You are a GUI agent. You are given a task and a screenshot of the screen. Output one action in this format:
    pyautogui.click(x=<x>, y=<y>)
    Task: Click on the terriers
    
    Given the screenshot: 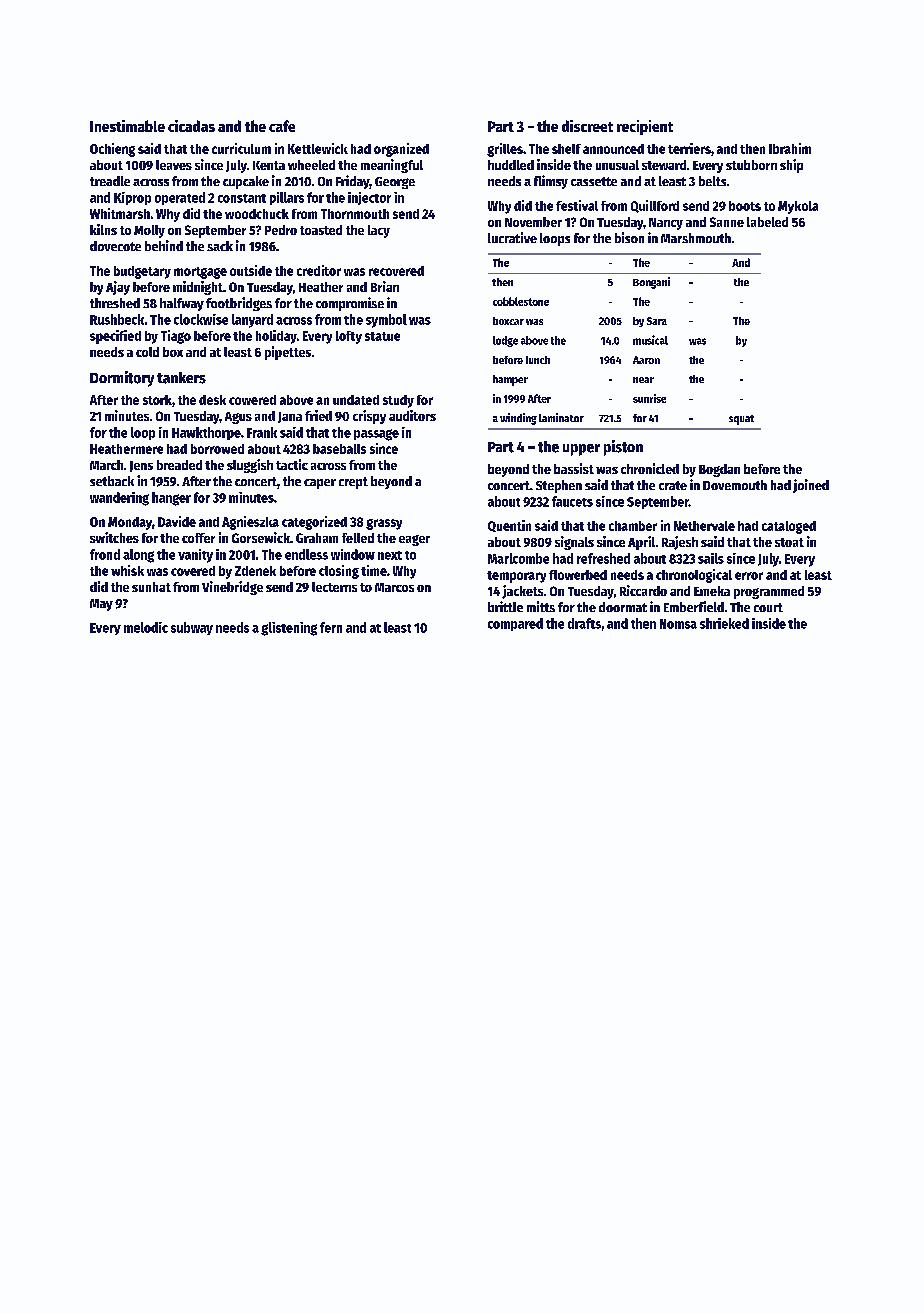 What is the action you would take?
    pyautogui.click(x=689, y=148)
